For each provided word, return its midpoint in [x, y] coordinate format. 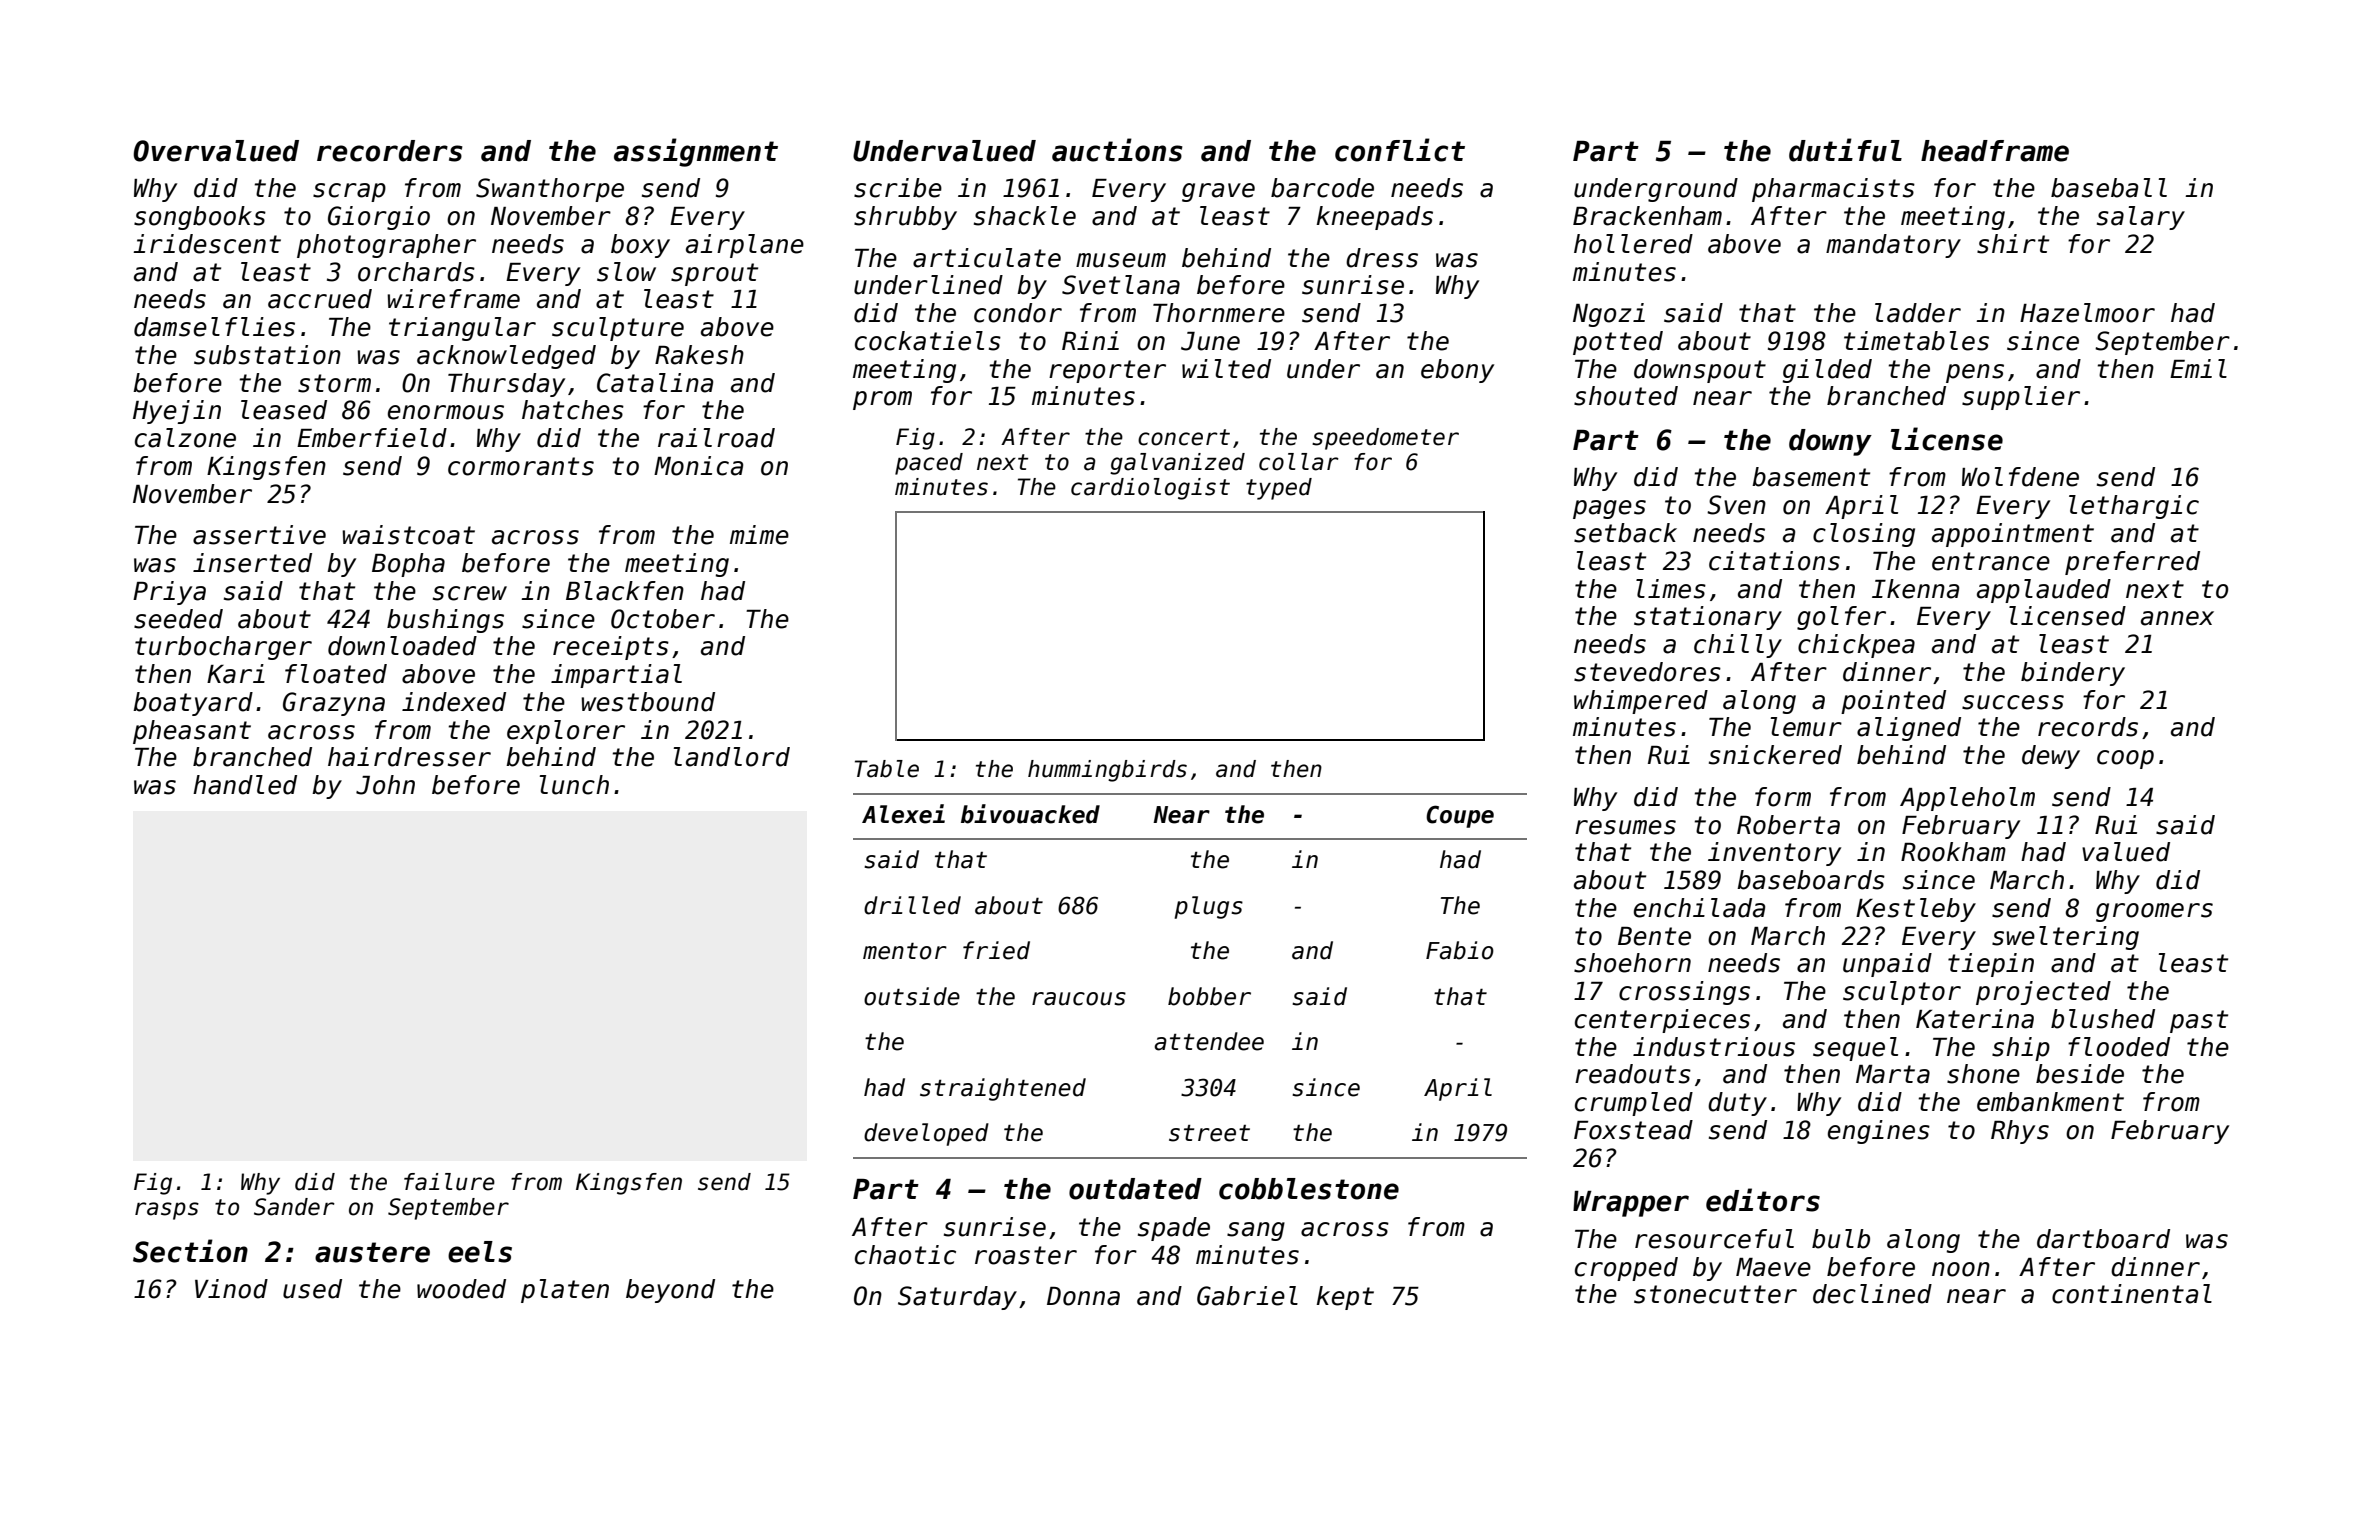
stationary [1708, 618]
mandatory [1893, 246]
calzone [185, 438]
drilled [912, 905]
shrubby [905, 218]
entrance [1991, 561]
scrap [349, 192]
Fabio [1460, 950]
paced [929, 464]
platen [565, 1291]
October [663, 619]
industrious [1714, 1047]
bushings [445, 621]
